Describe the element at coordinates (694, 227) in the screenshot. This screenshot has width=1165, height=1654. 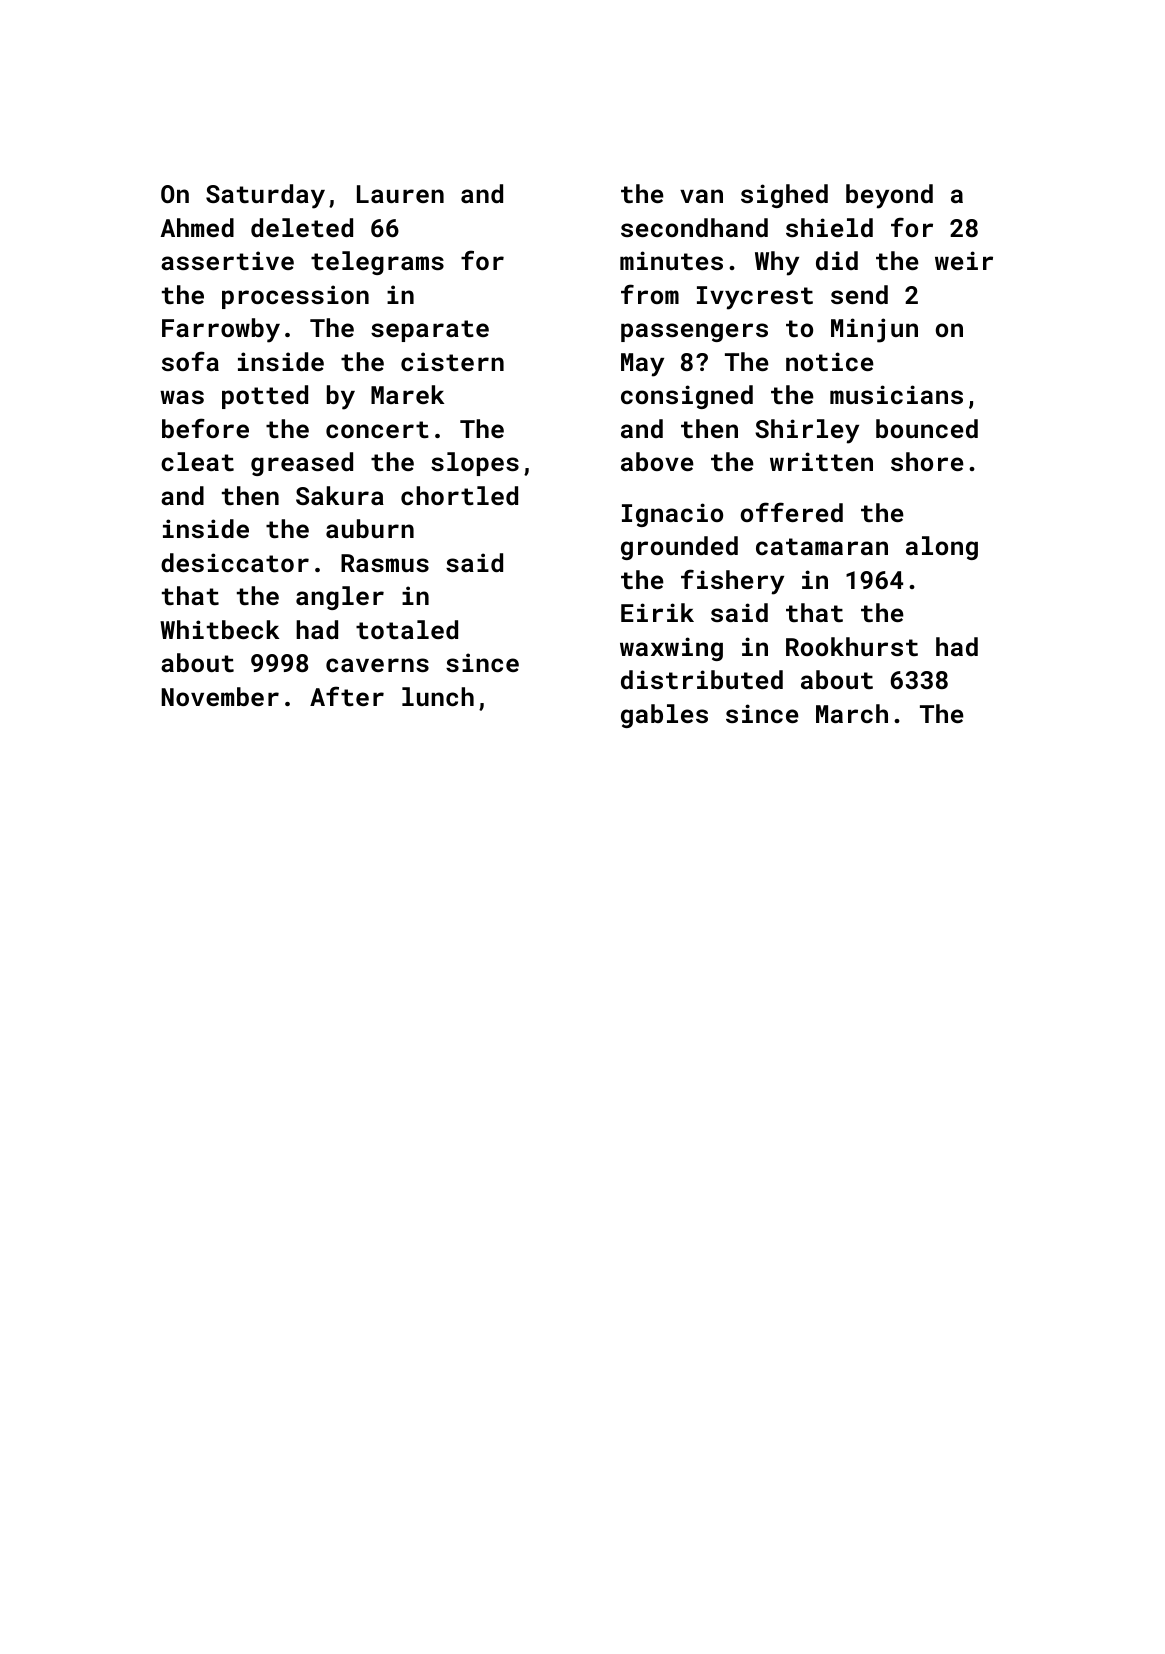
I see `secondhand` at that location.
